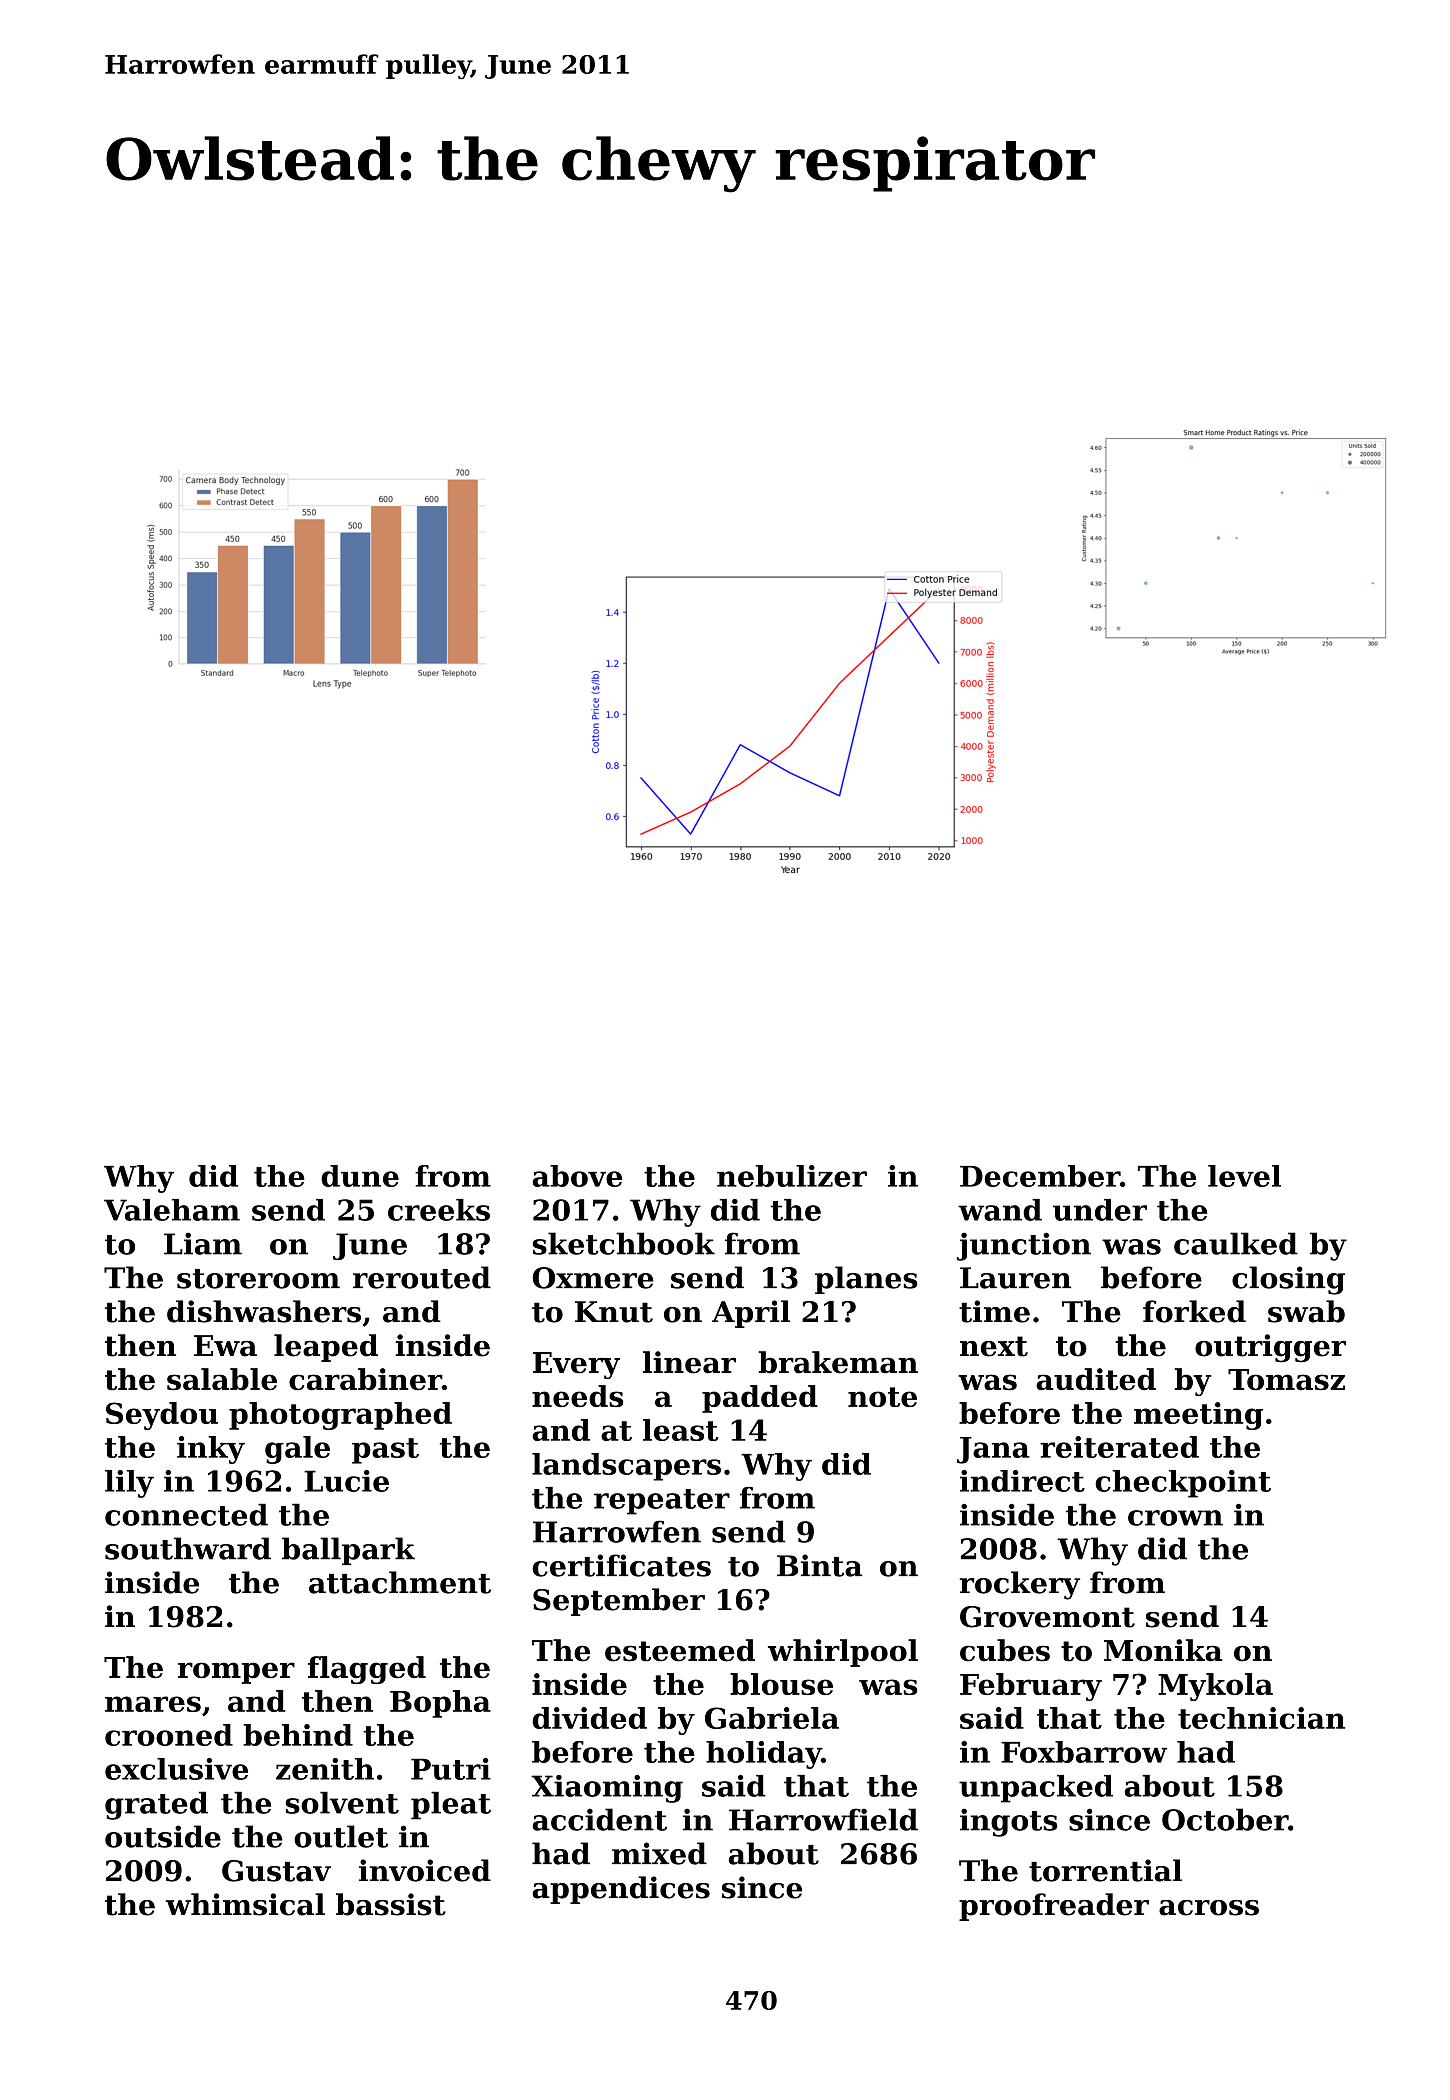  What do you see at coordinates (1244, 1176) in the document?
I see `level` at bounding box center [1244, 1176].
